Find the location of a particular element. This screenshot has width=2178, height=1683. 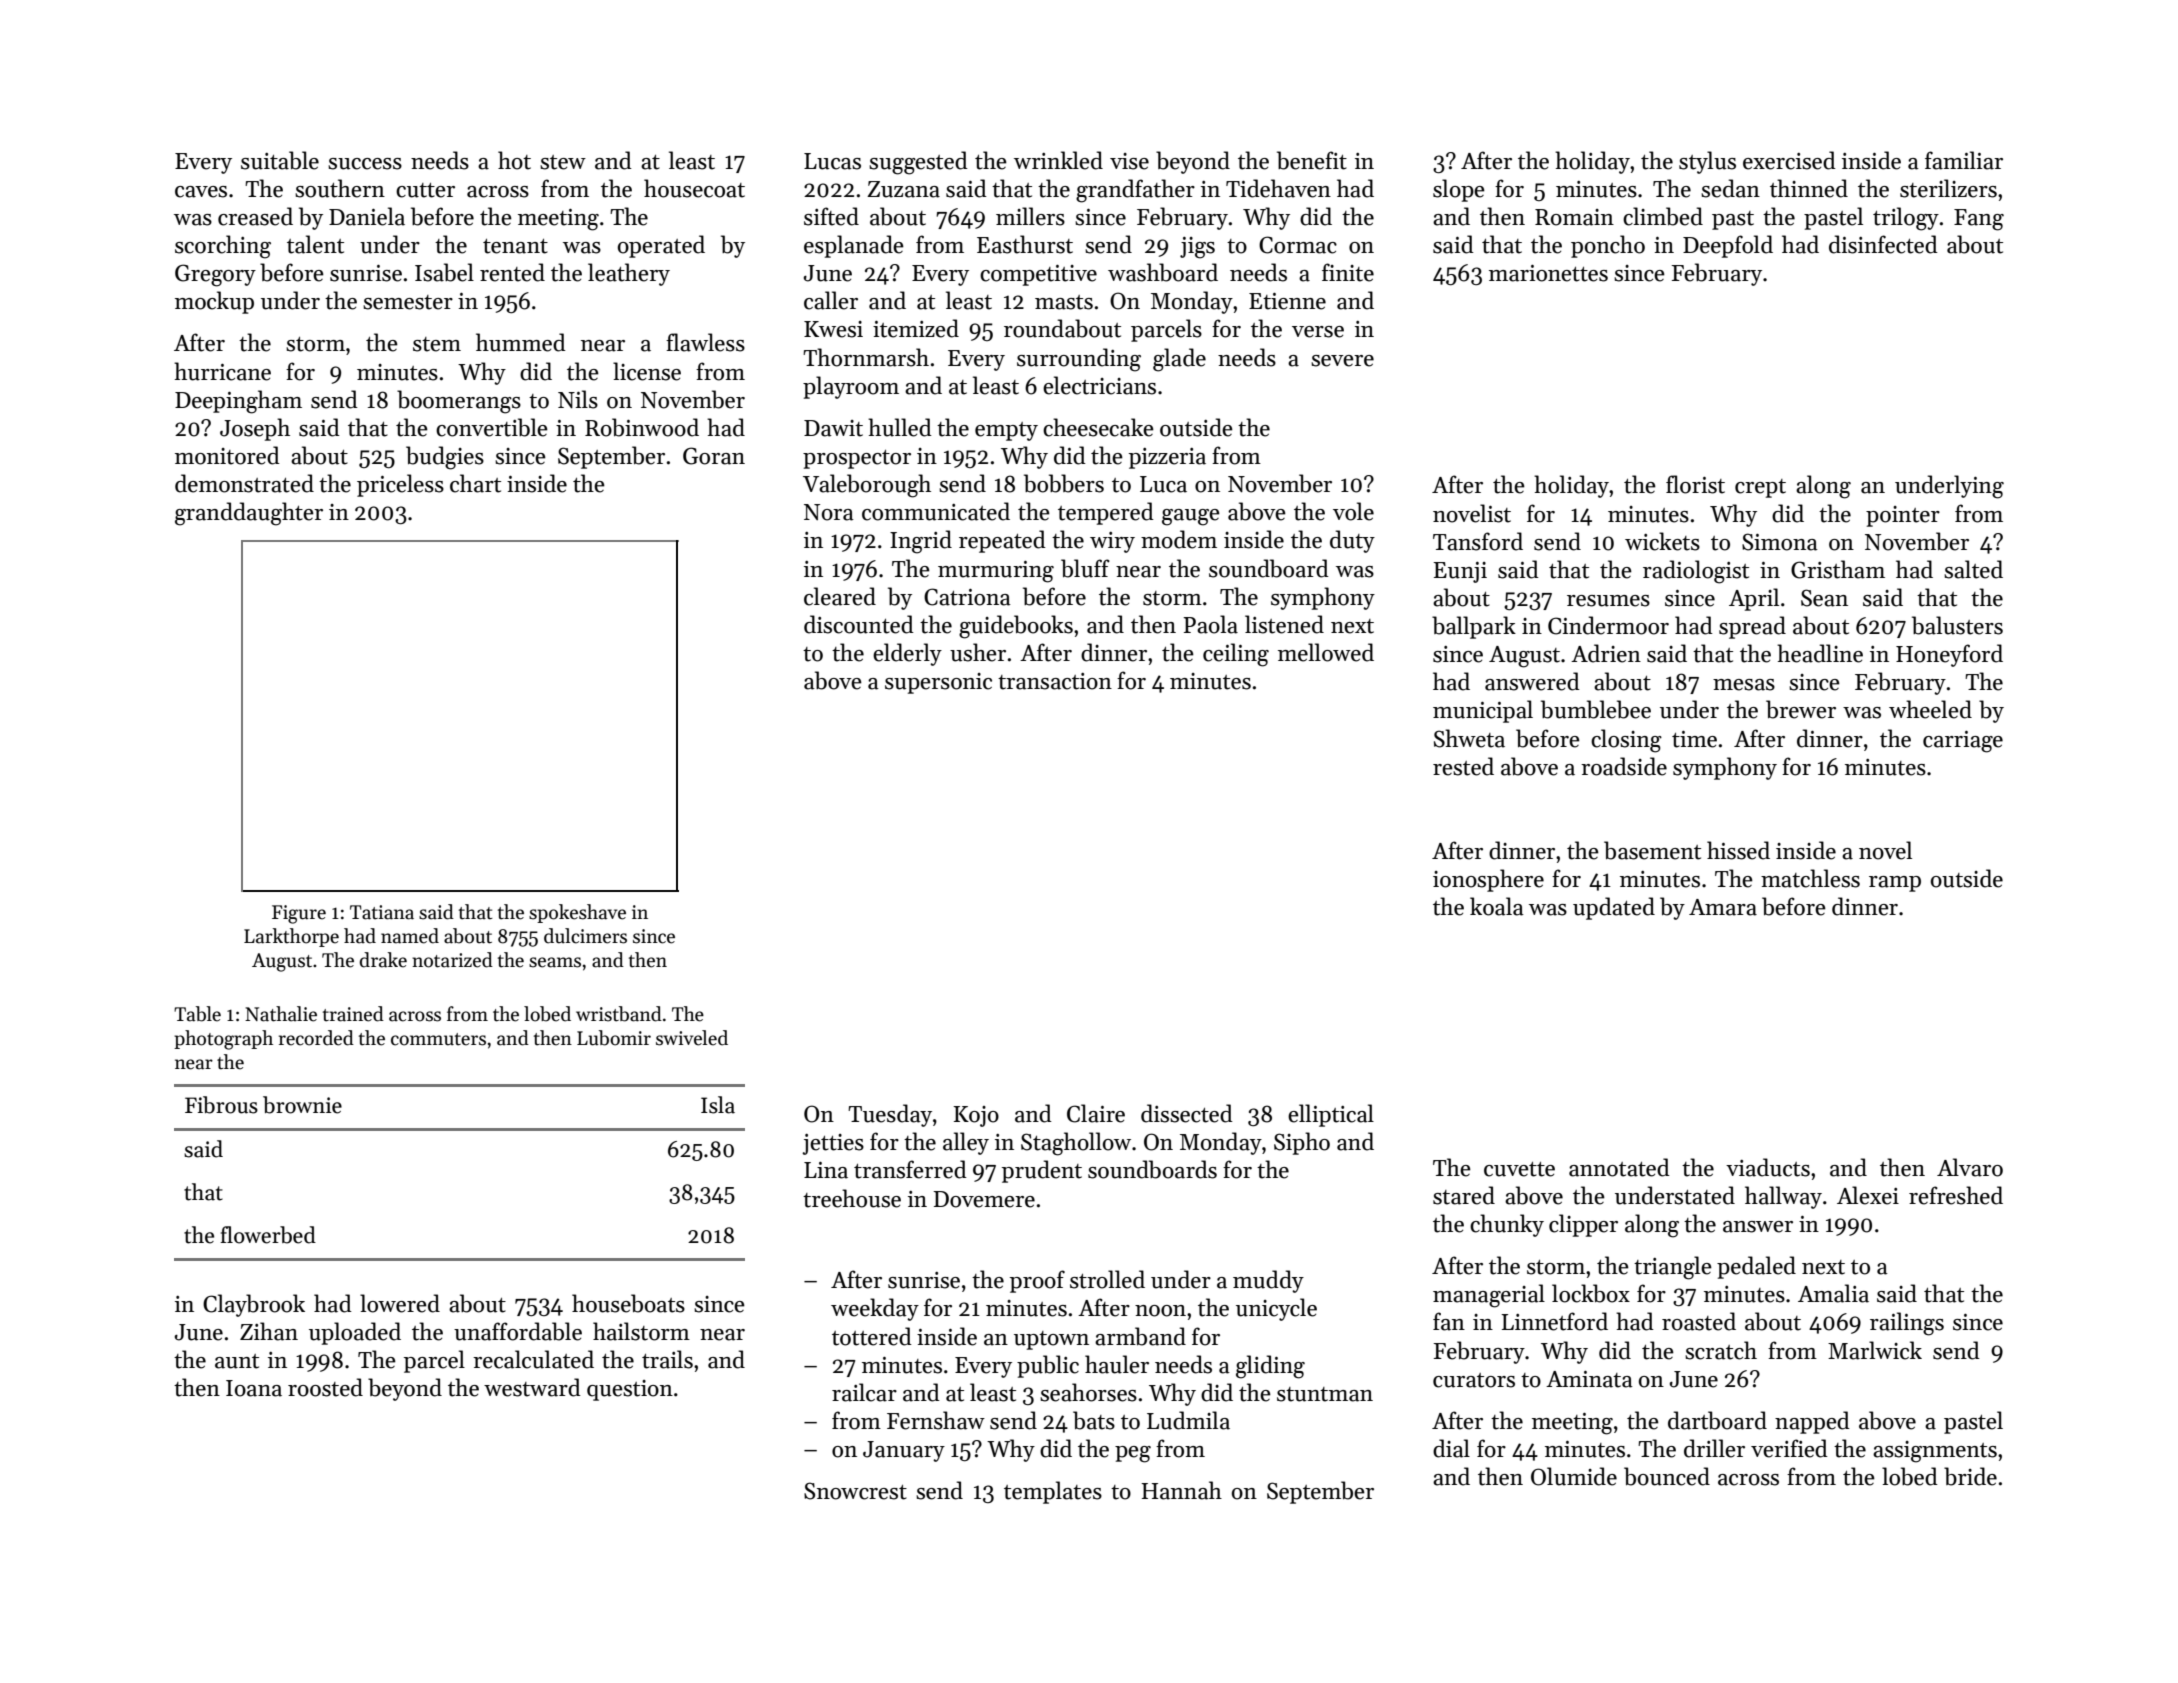

pizzeria is located at coordinates (1167, 458).
